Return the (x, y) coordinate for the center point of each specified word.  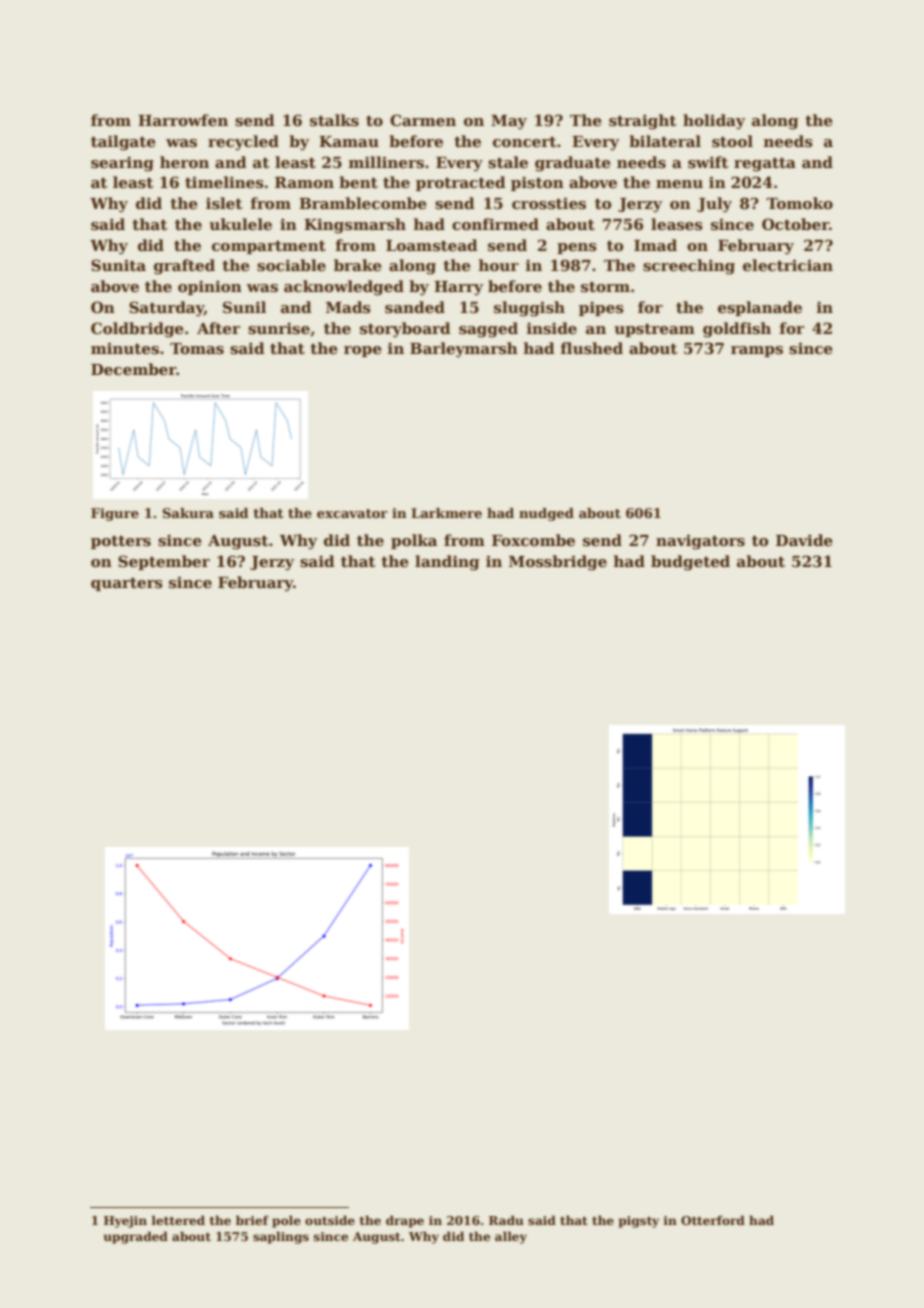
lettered (178, 1220)
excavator (352, 513)
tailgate (123, 143)
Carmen (423, 120)
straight (643, 122)
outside (330, 1220)
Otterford (713, 1220)
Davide (804, 540)
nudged (546, 514)
